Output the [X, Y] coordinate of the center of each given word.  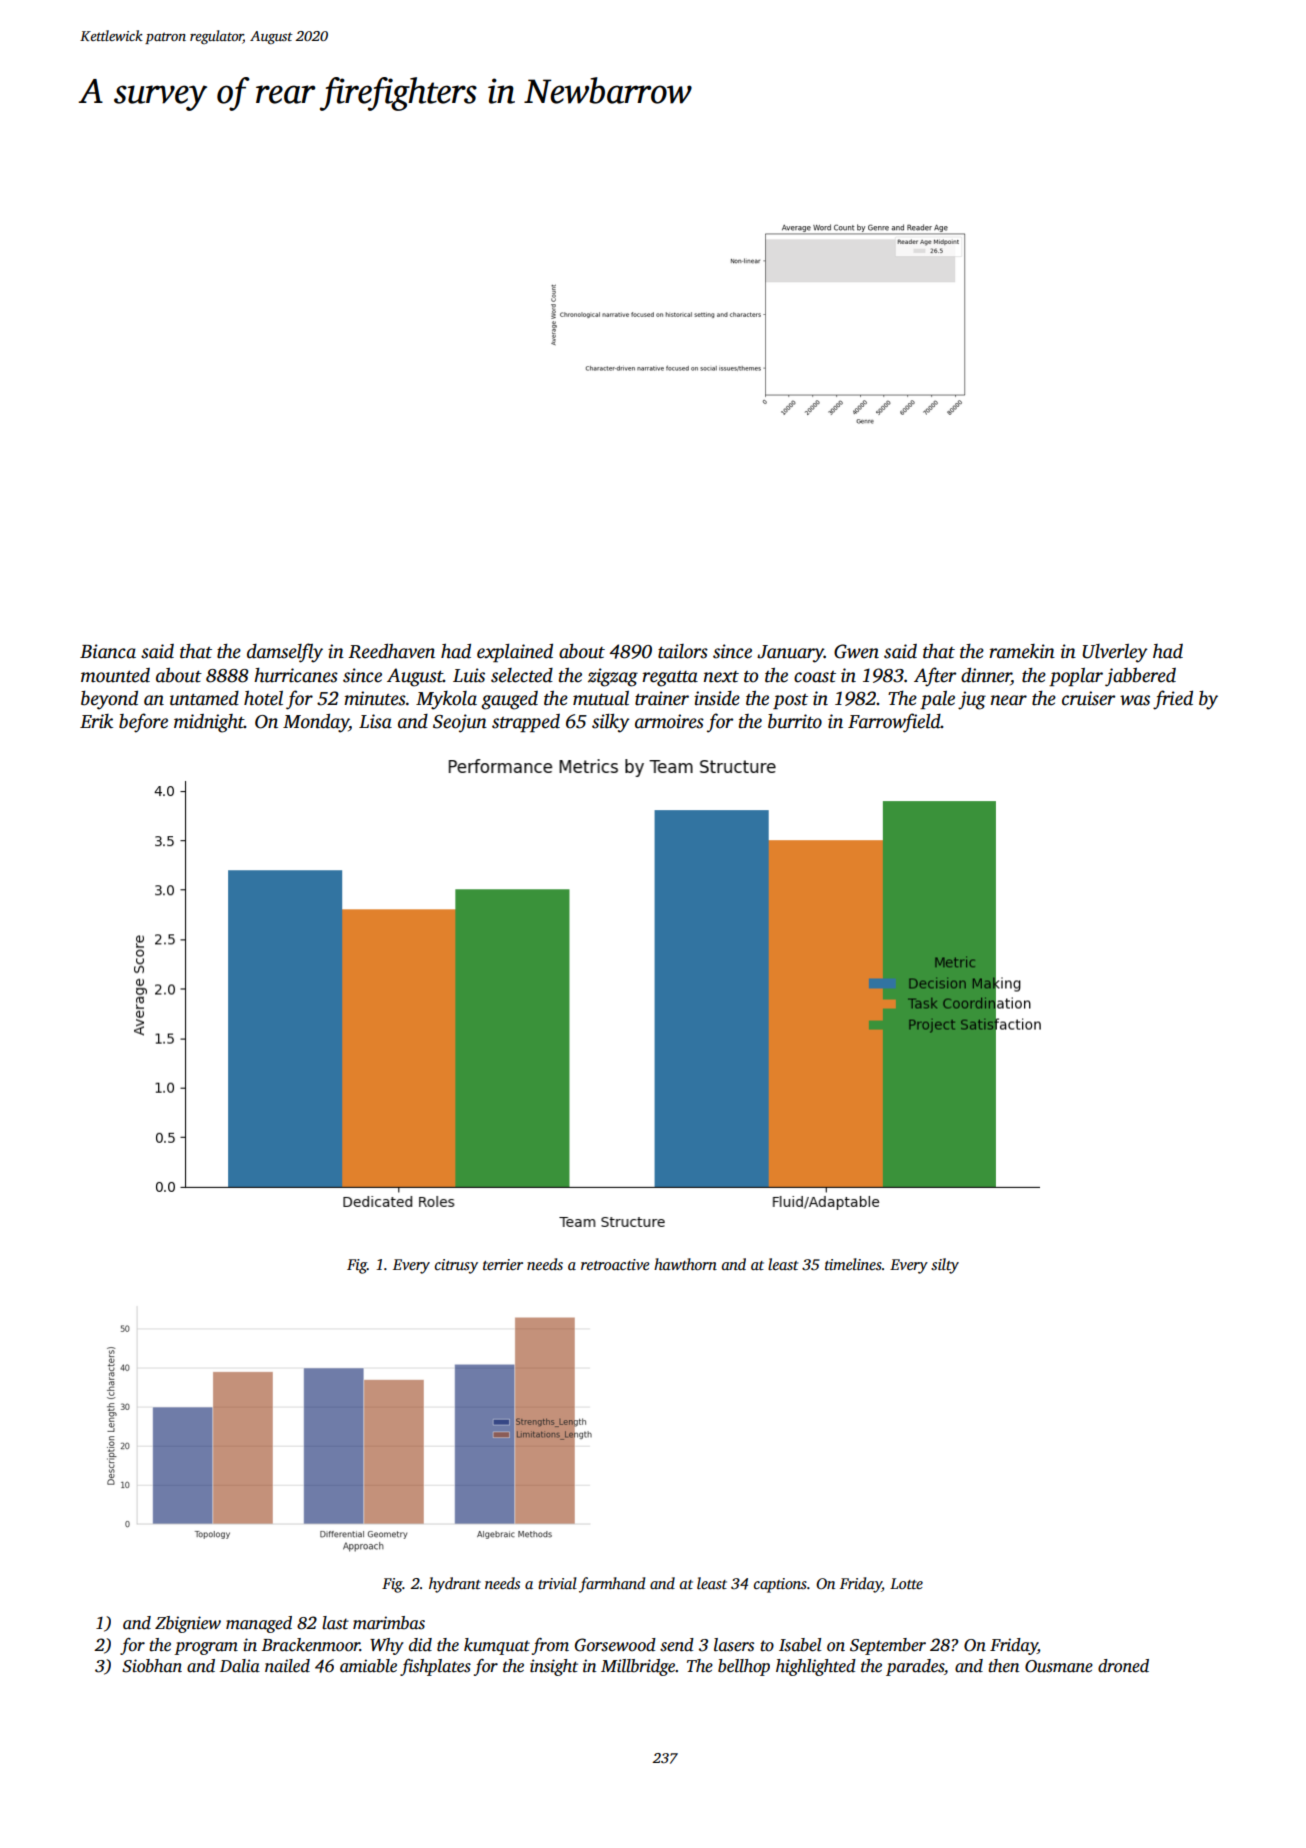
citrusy [456, 1266]
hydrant [455, 1585]
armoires [669, 721]
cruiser [1088, 698]
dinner [986, 675]
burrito [795, 721]
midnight [209, 723]
